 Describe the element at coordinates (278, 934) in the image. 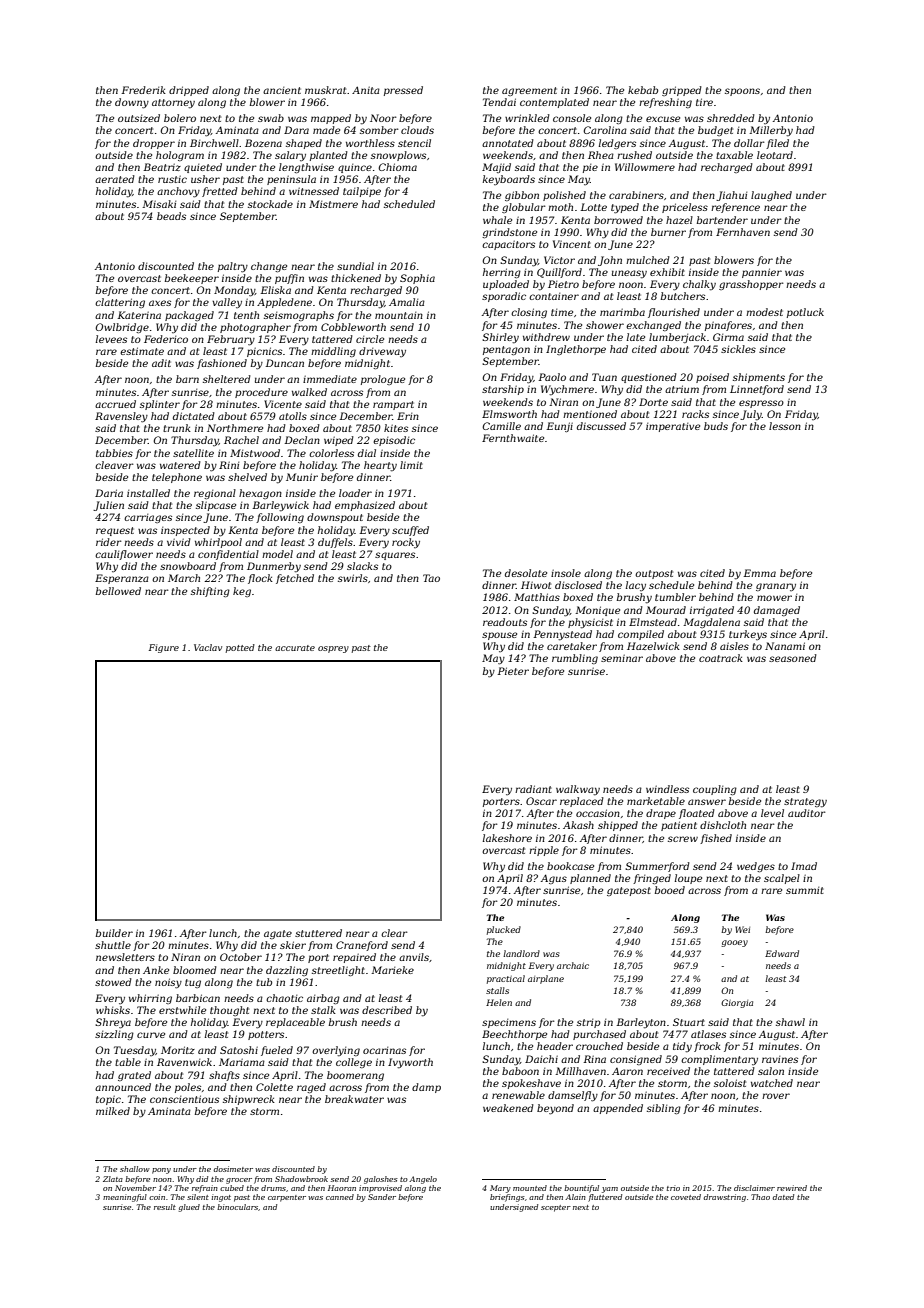

I see `agate` at that location.
